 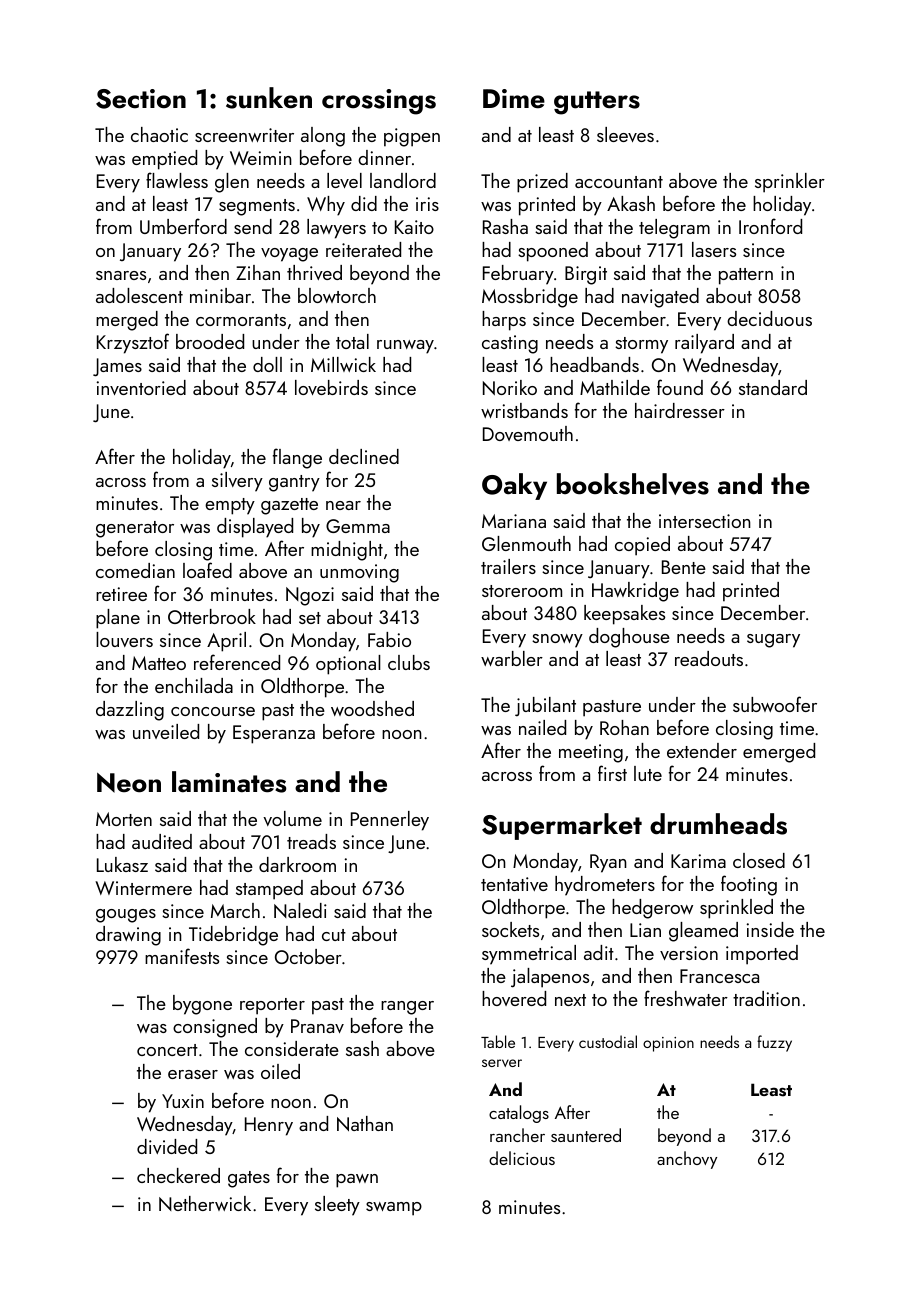 What do you see at coordinates (379, 102) in the screenshot?
I see `crossings` at bounding box center [379, 102].
